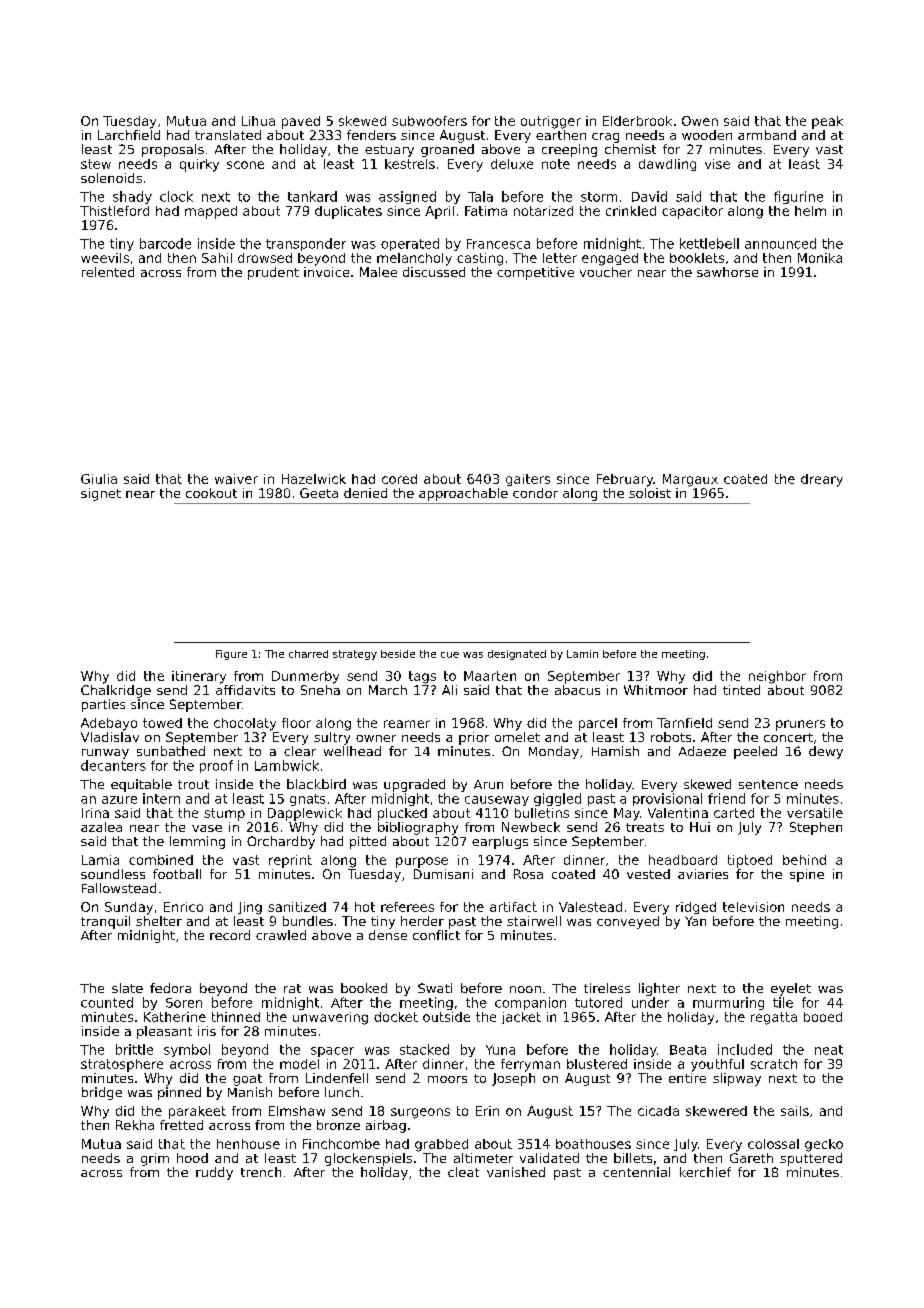  What do you see at coordinates (386, 1126) in the page?
I see `airbag` at bounding box center [386, 1126].
